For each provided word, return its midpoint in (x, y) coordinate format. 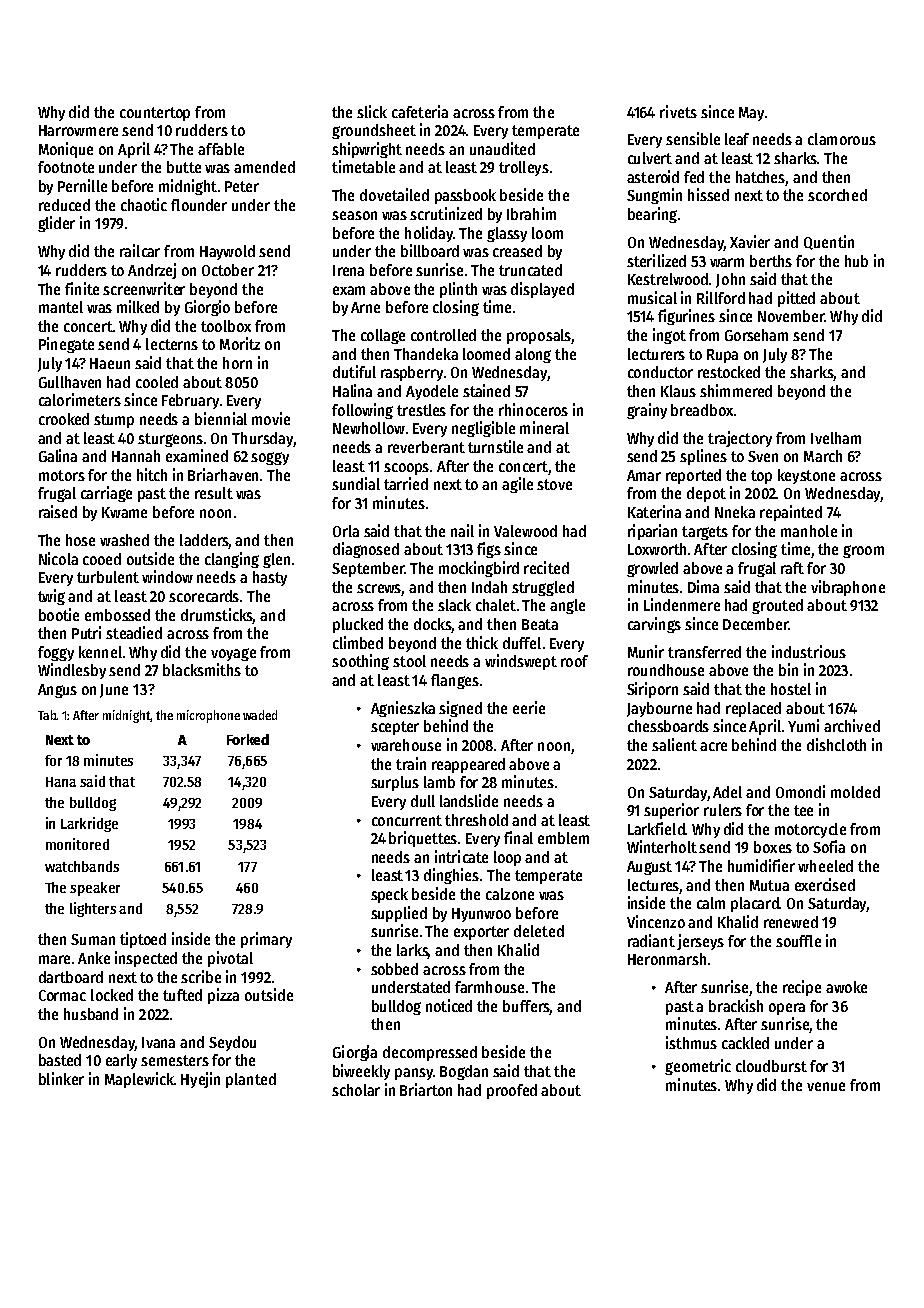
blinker (61, 1078)
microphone (208, 716)
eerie (529, 707)
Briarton (426, 1089)
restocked (729, 372)
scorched (837, 195)
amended (264, 167)
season (354, 215)
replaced (753, 709)
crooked (64, 419)
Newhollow (369, 428)
